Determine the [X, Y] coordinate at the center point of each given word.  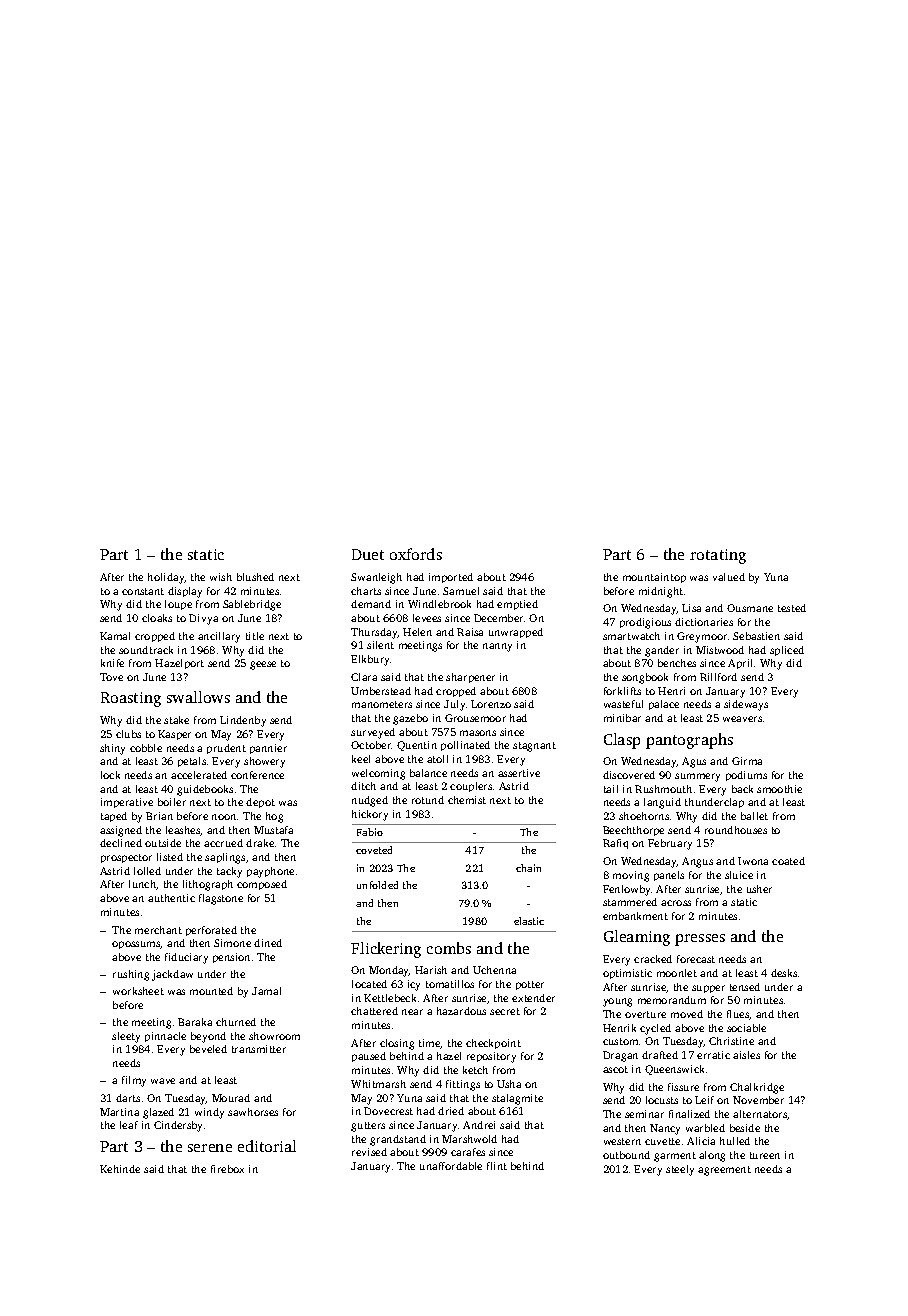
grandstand [398, 1140]
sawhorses [253, 1112]
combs [449, 948]
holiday [166, 578]
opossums [136, 945]
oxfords [416, 554]
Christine [731, 1041]
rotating [718, 556]
